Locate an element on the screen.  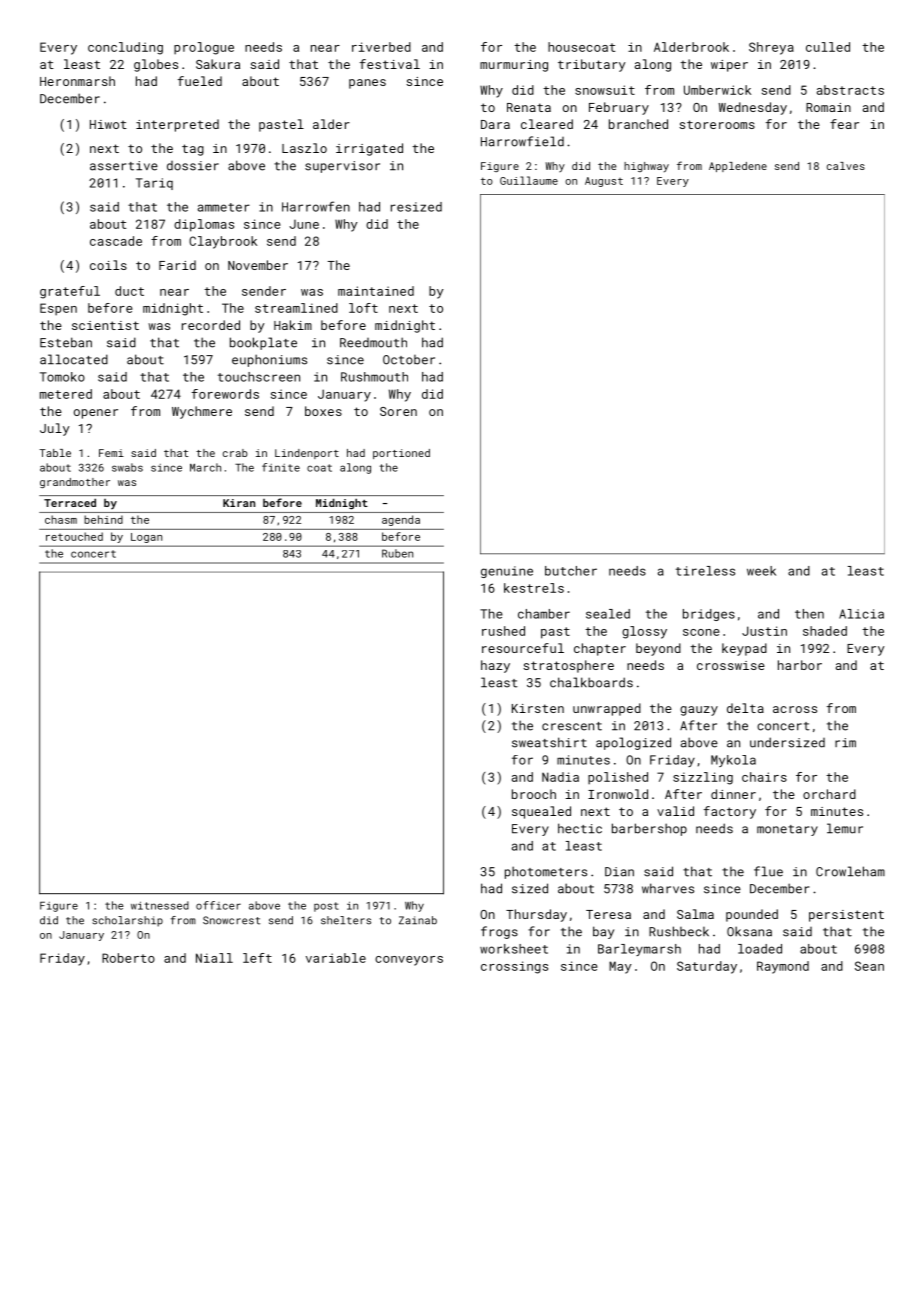
Harrowfield is located at coordinates (522, 141).
